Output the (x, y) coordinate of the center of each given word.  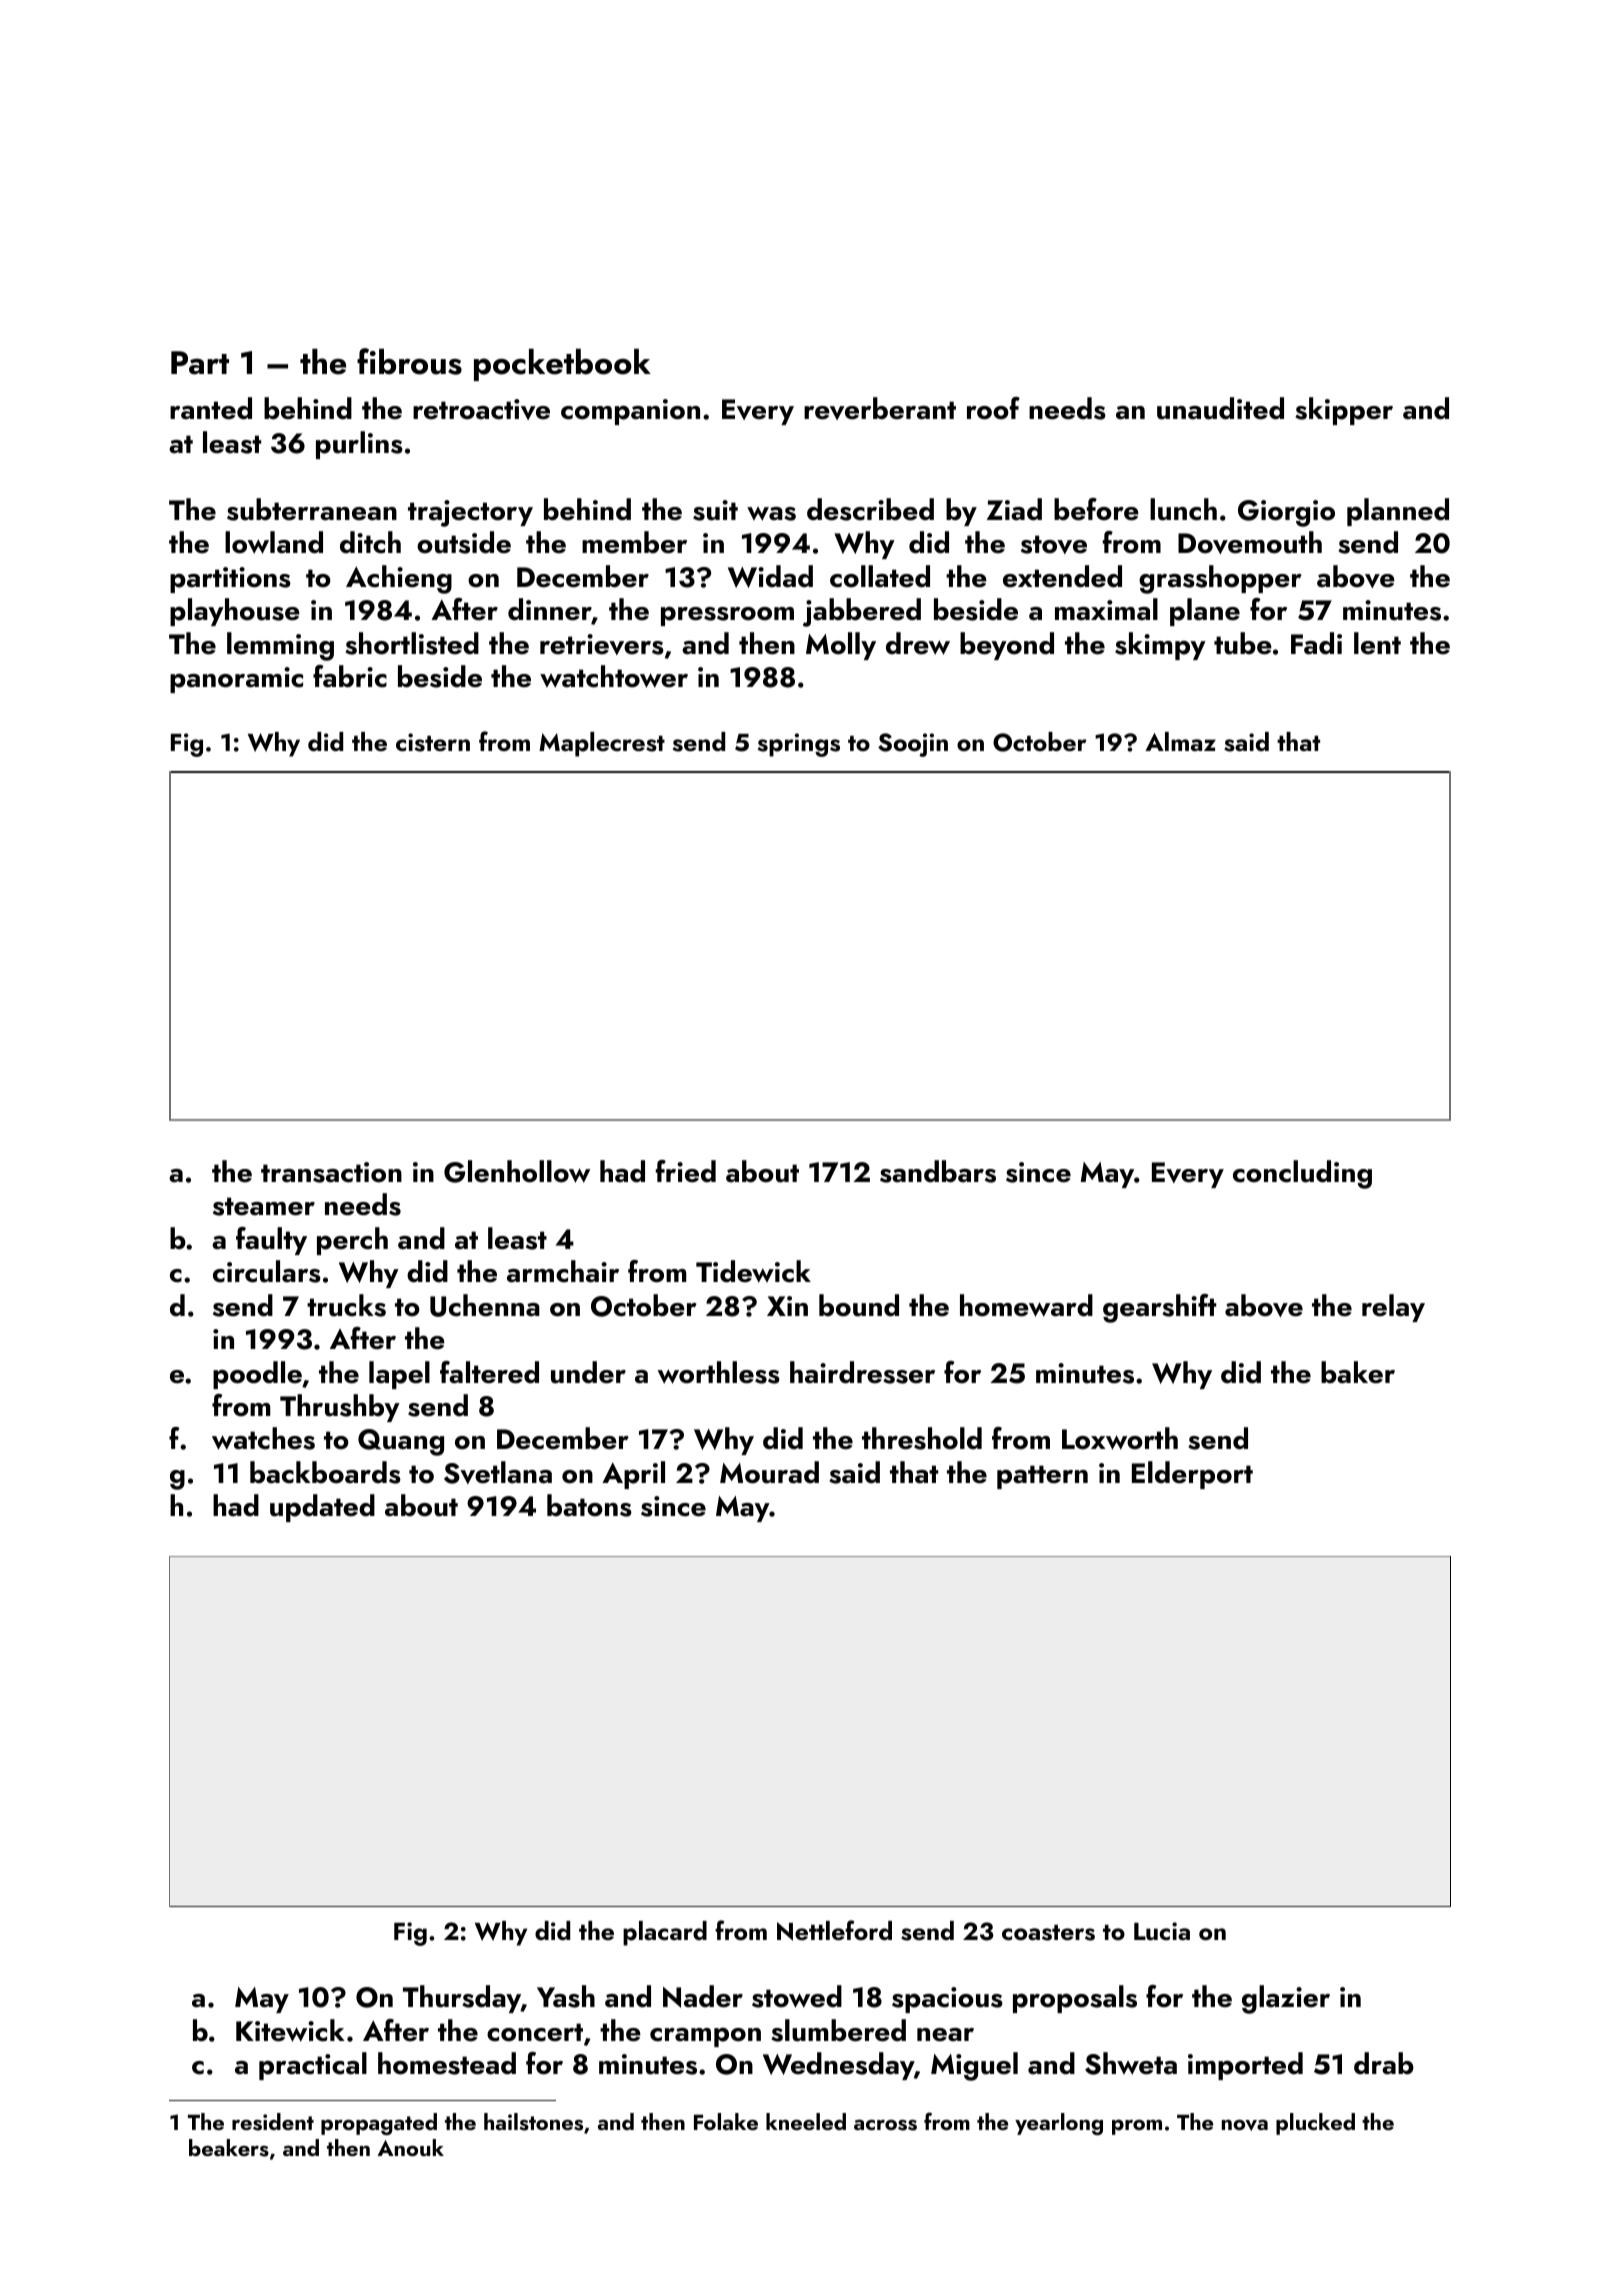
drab (1384, 2063)
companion (630, 412)
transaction (331, 1172)
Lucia (1162, 1931)
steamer (264, 1206)
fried (685, 1171)
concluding (1302, 1174)
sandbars (938, 1171)
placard (665, 1933)
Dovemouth (1250, 542)
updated (322, 1508)
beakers (229, 2148)
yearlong (1059, 2124)
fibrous (409, 361)
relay (1393, 1308)
